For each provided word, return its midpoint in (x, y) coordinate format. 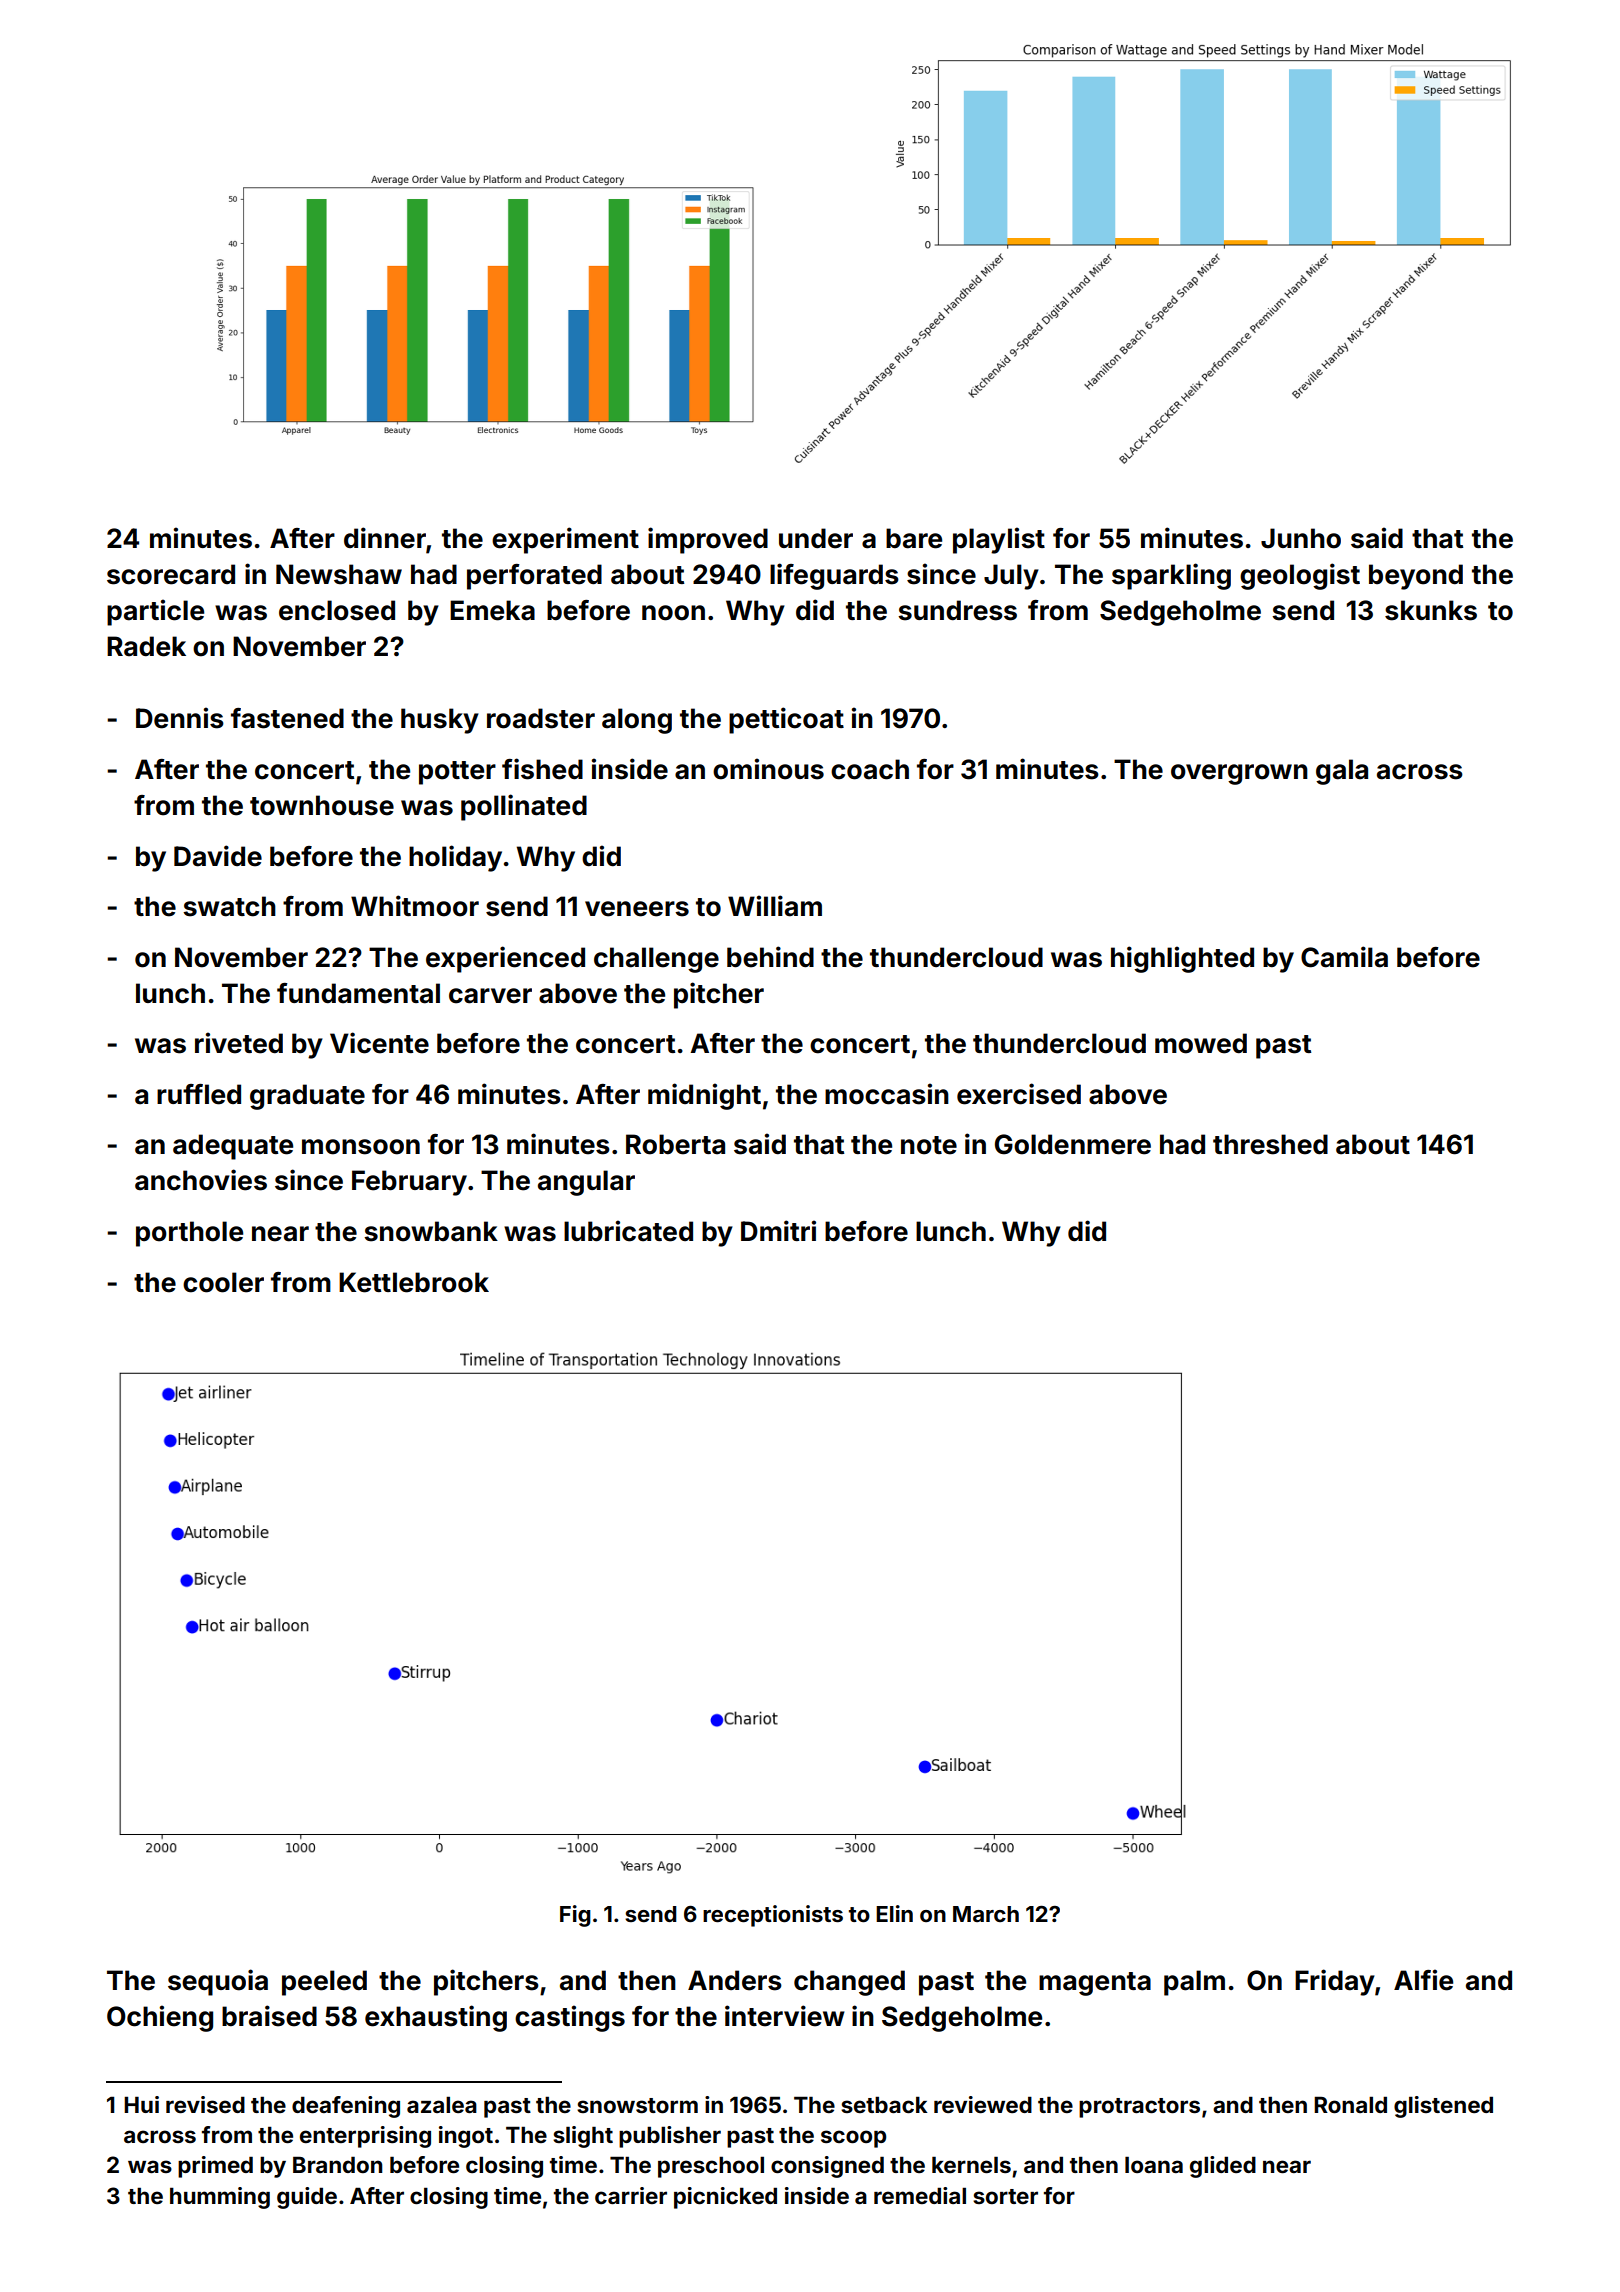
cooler (223, 1282)
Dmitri (778, 1230)
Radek (146, 646)
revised (205, 2104)
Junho (1301, 538)
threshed (1270, 1144)
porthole (189, 1234)
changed (849, 1983)
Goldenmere (1073, 1144)
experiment (565, 540)
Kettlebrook (414, 1282)
